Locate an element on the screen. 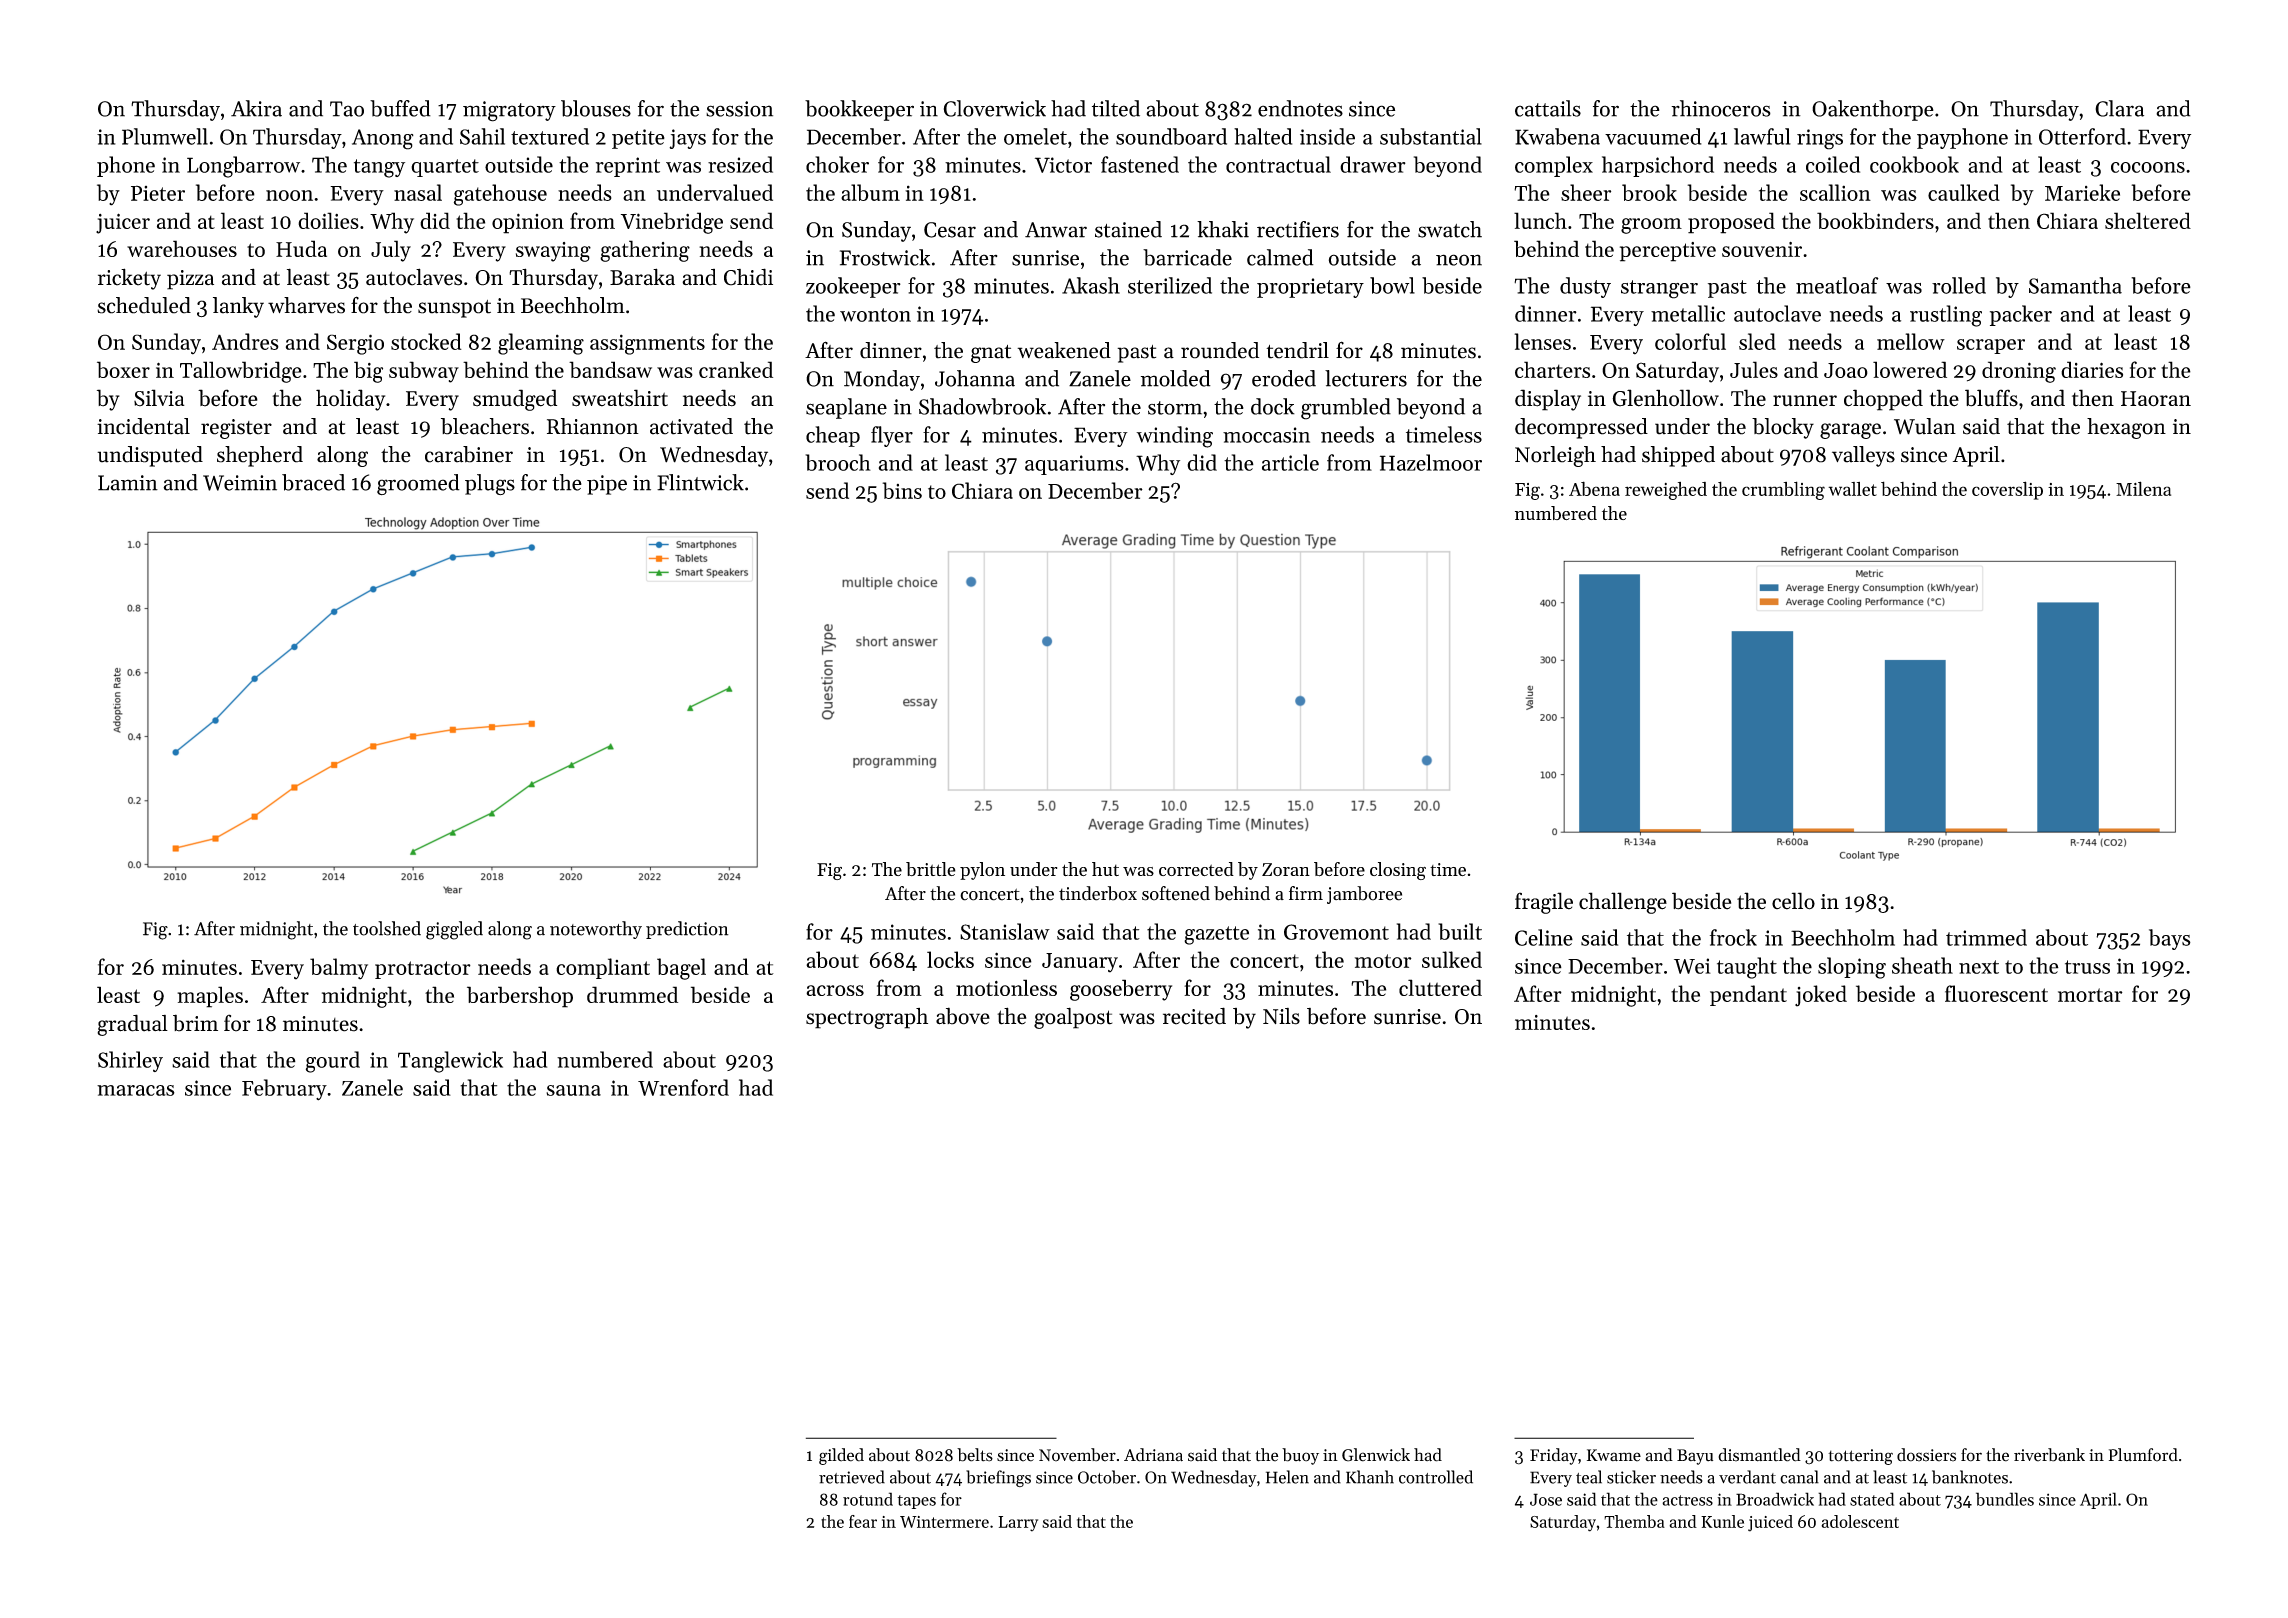 This screenshot has width=2288, height=1618. bins is located at coordinates (902, 490).
